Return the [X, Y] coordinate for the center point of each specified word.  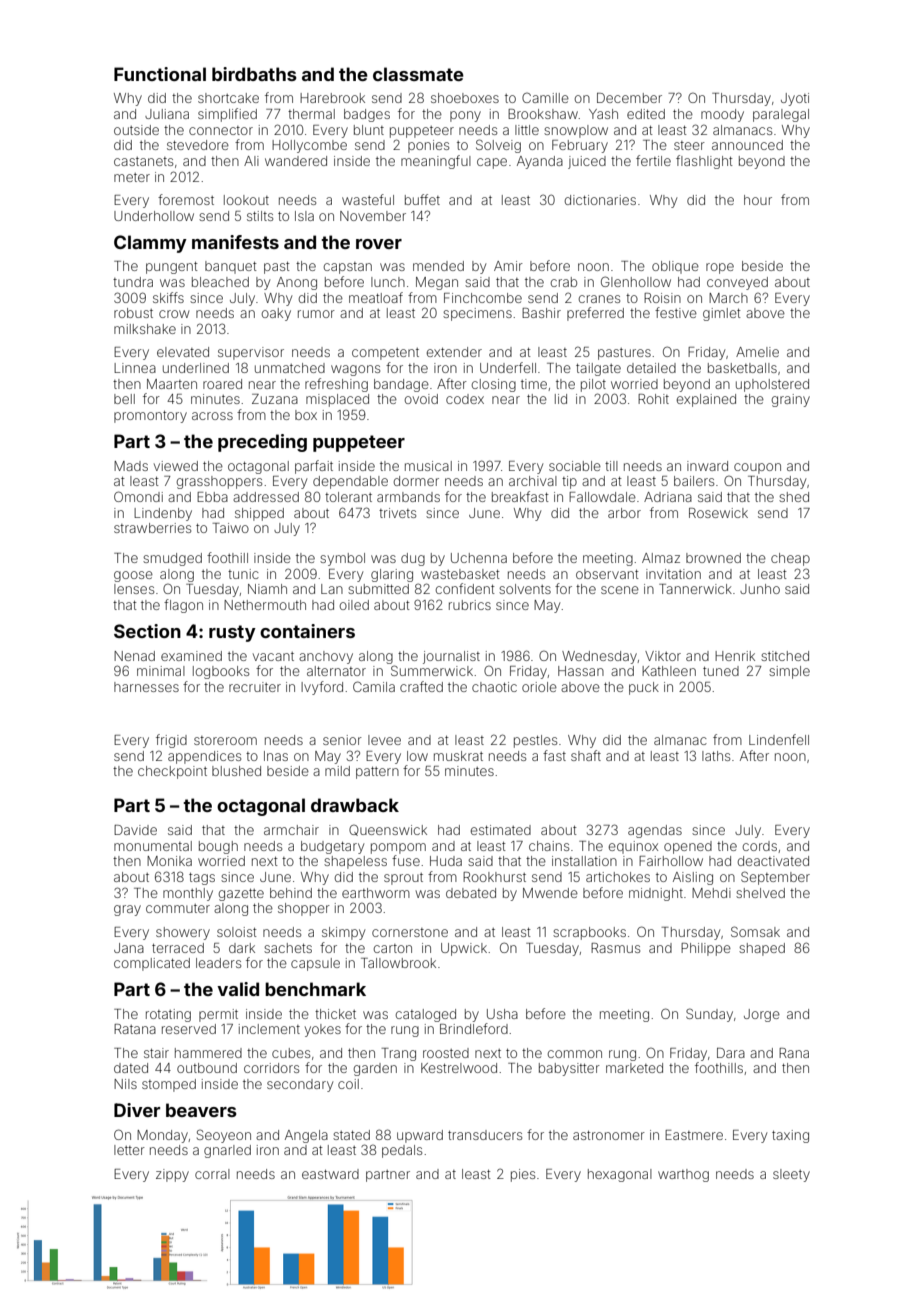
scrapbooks [589, 933]
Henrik [735, 656]
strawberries [152, 528]
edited [646, 114]
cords [760, 846]
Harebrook [332, 98]
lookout [246, 200]
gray [127, 910]
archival [533, 481]
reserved [189, 1029]
